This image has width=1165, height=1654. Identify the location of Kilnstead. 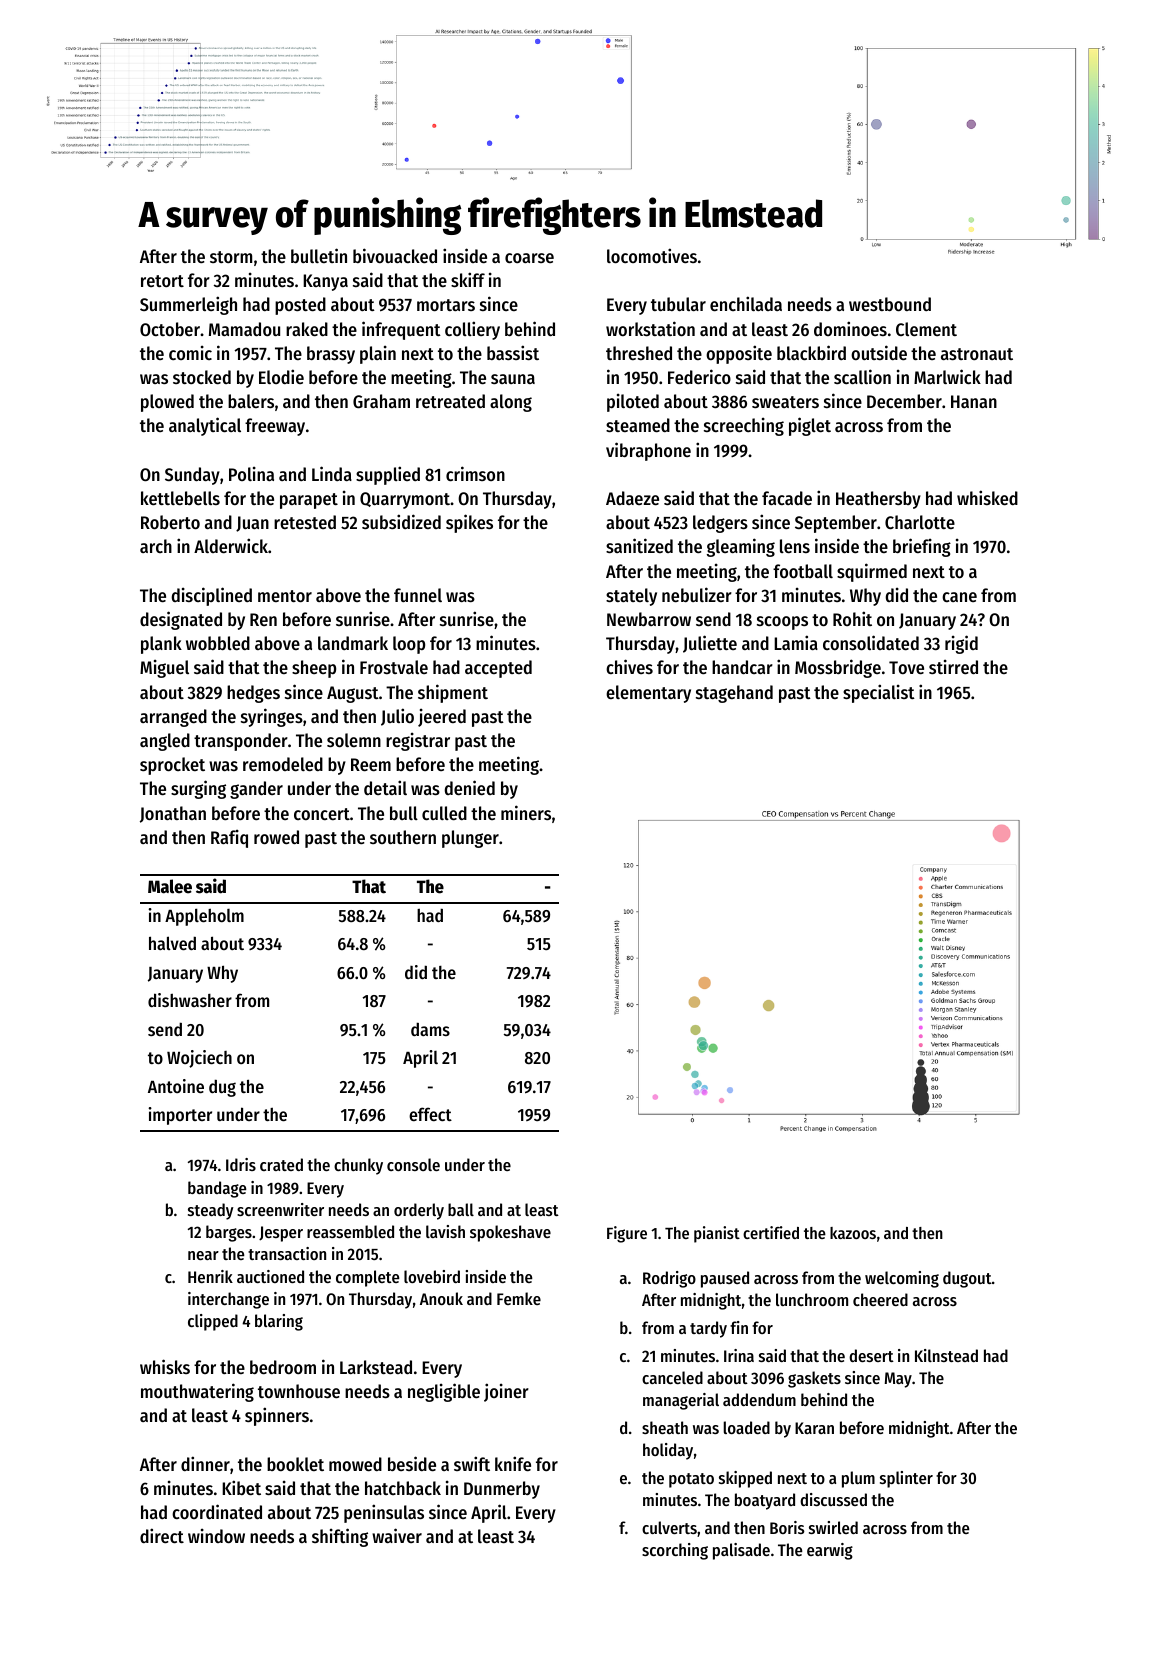
(946, 1355).
